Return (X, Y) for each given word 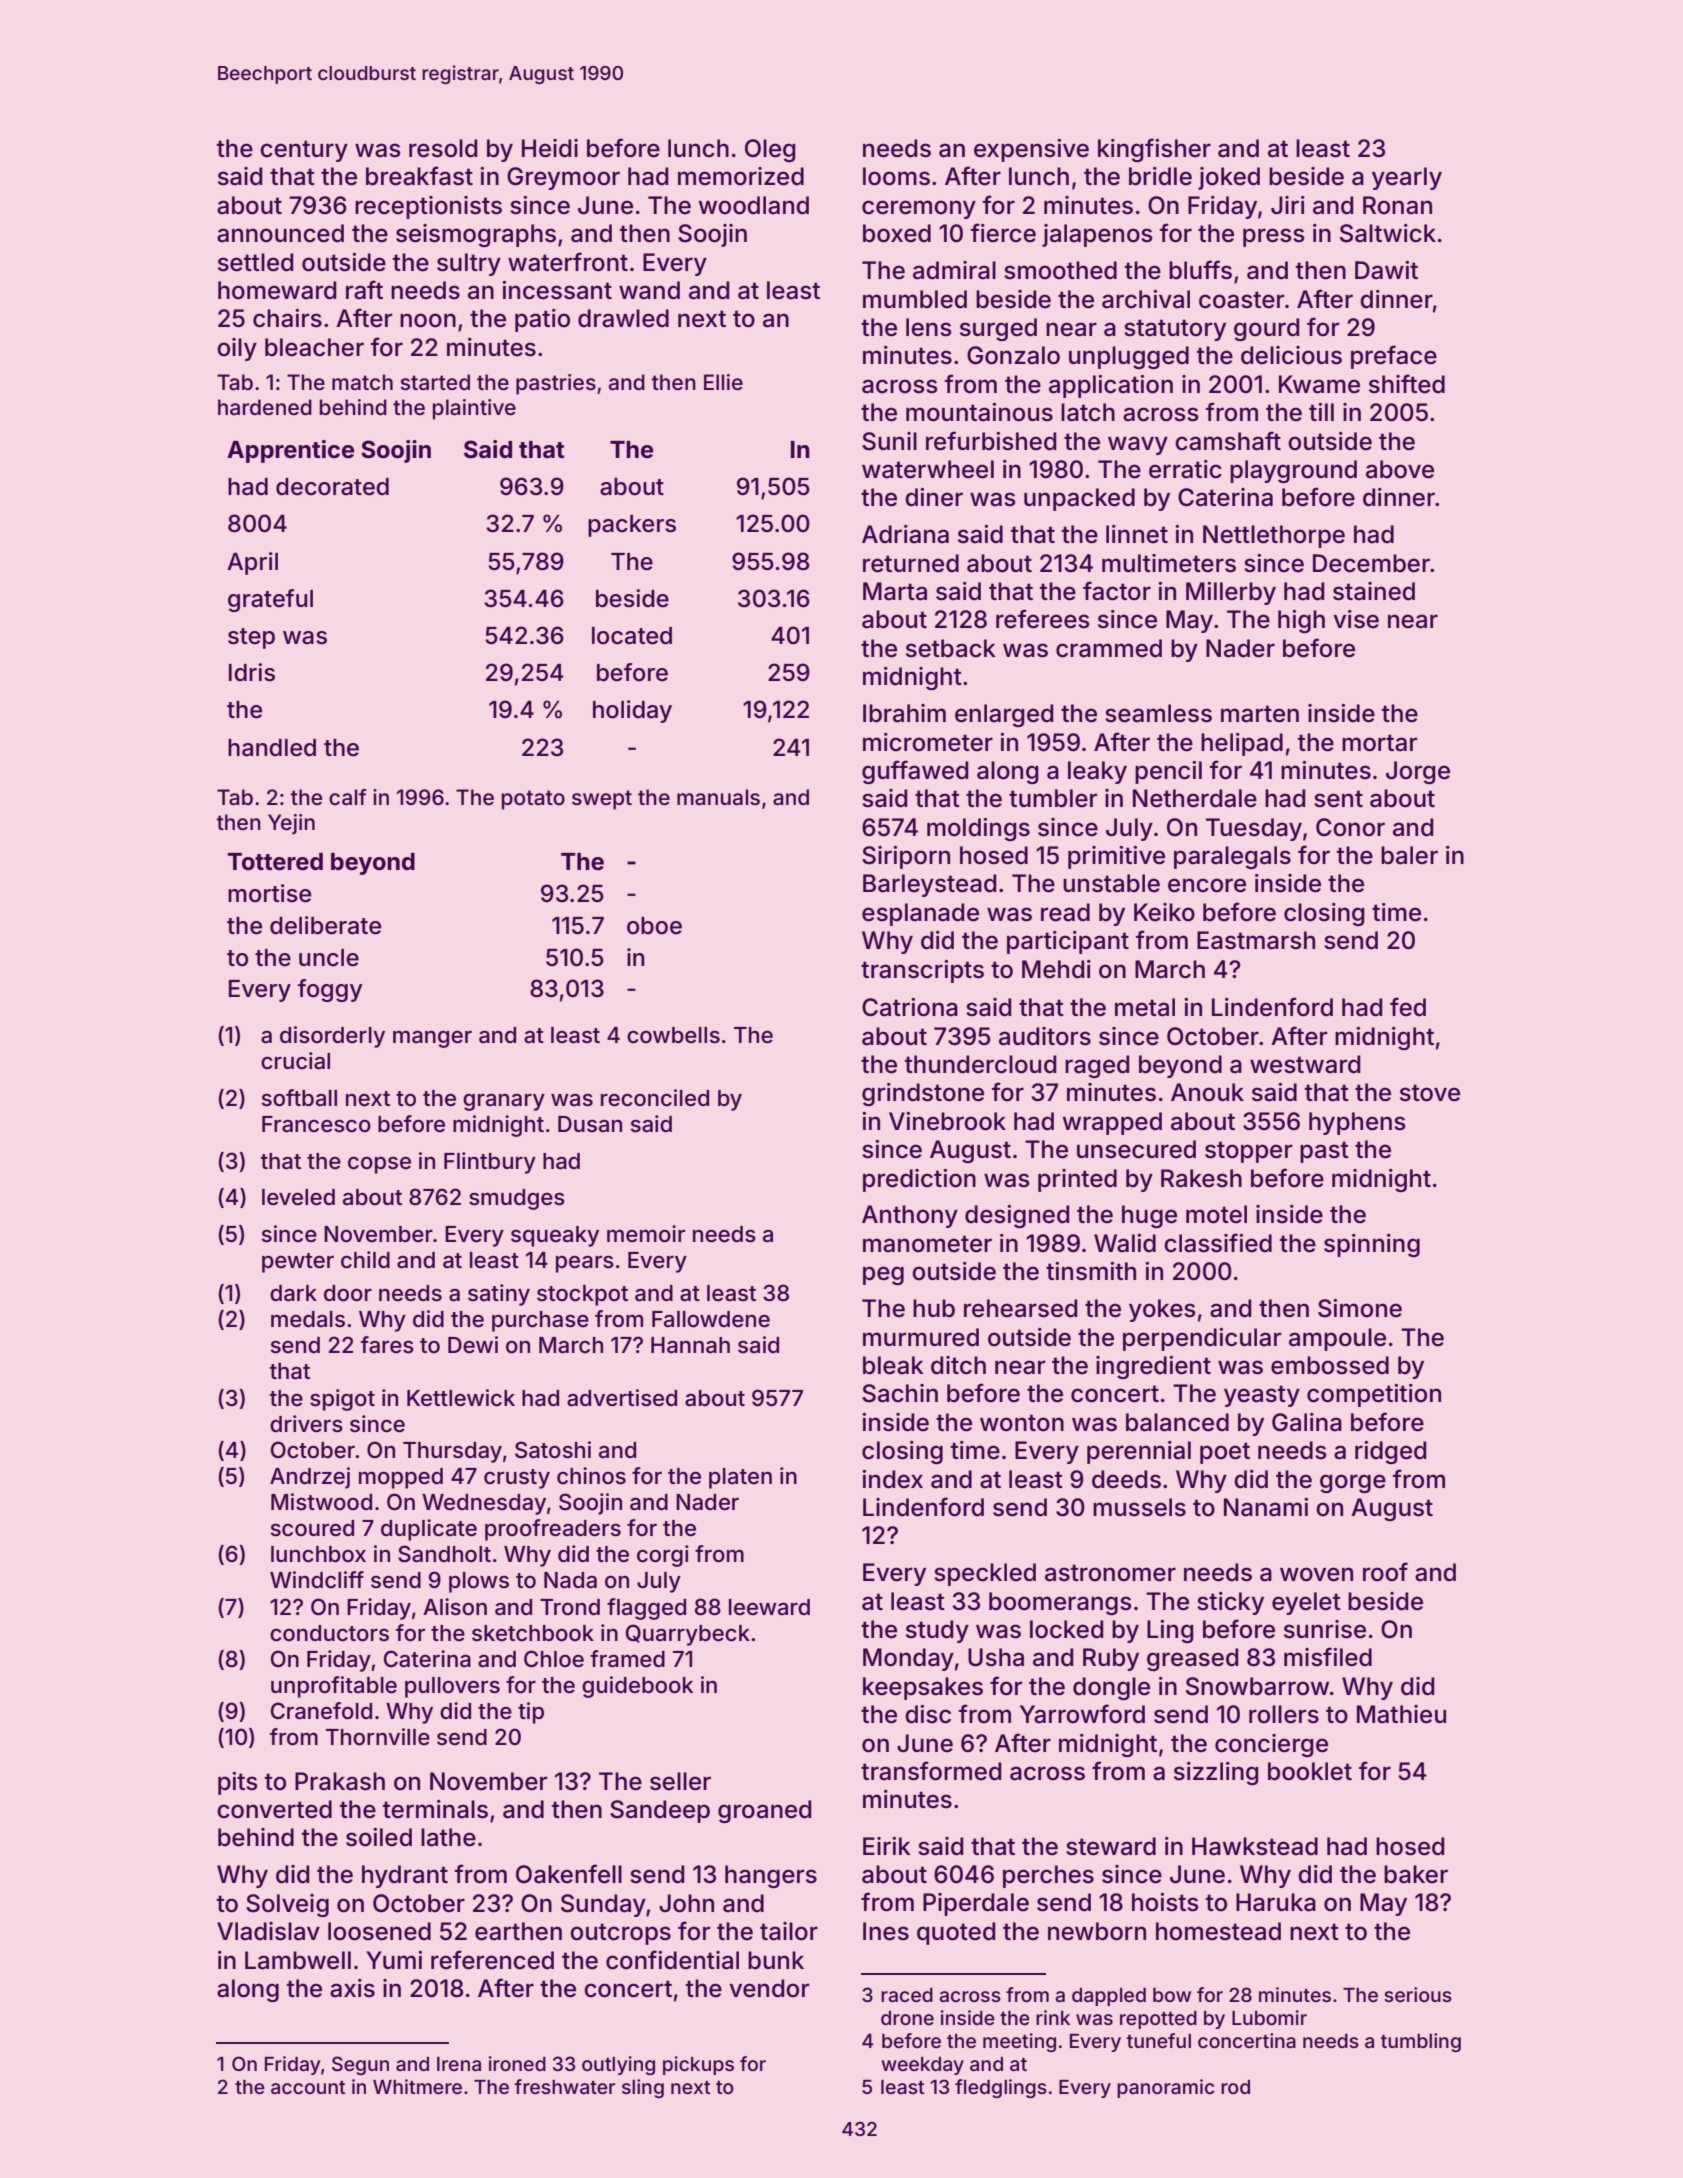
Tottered (275, 862)
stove (1430, 1093)
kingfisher (1154, 150)
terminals (435, 1809)
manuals (718, 797)
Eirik (887, 1846)
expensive (1031, 150)
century (304, 151)
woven (1316, 1574)
